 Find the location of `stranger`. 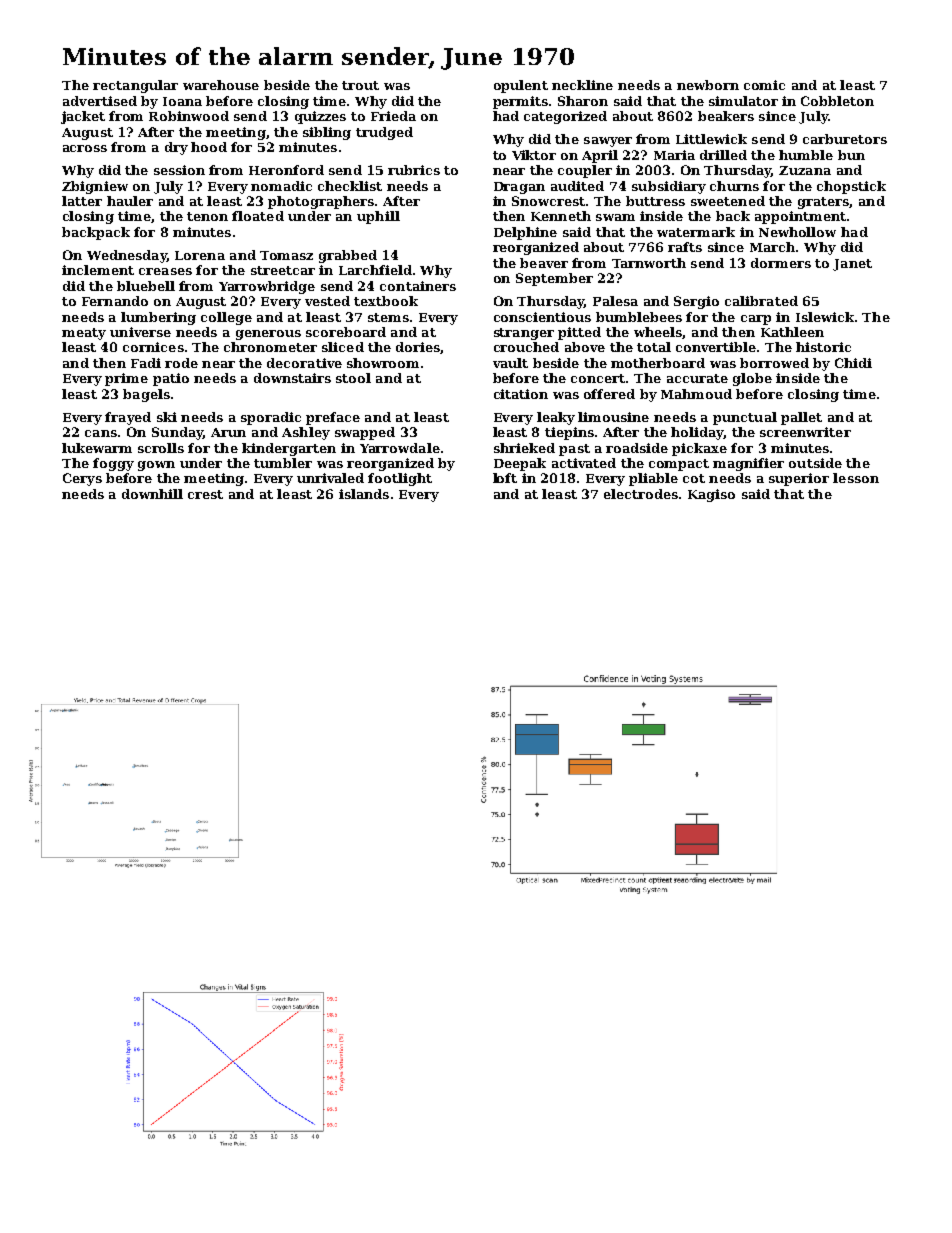

stranger is located at coordinates (524, 334).
